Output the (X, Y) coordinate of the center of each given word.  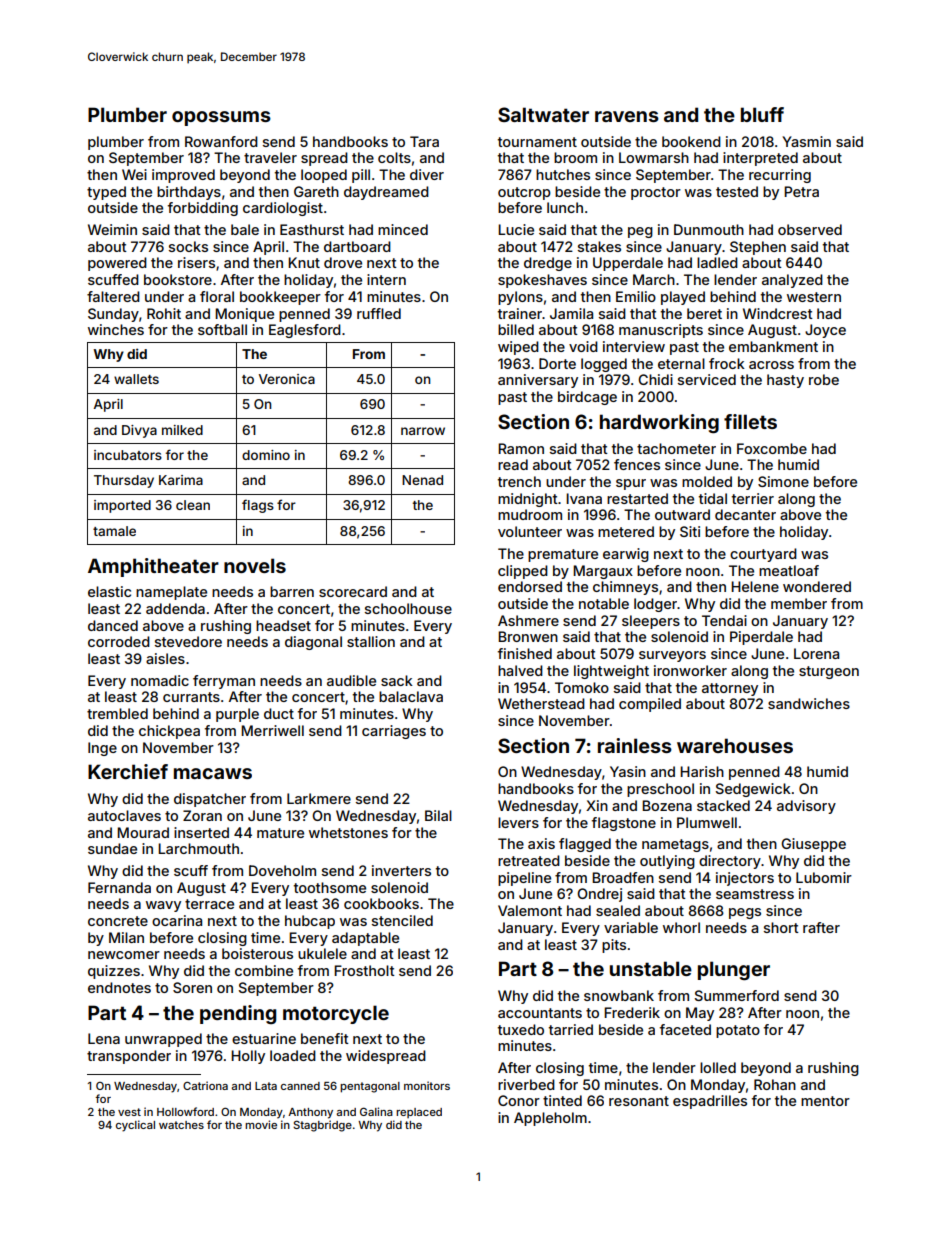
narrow (423, 431)
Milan (126, 937)
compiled (650, 705)
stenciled (402, 920)
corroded (119, 641)
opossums (221, 118)
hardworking (659, 423)
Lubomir (824, 877)
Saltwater (543, 114)
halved (520, 670)
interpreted (760, 159)
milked (182, 430)
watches (181, 1125)
